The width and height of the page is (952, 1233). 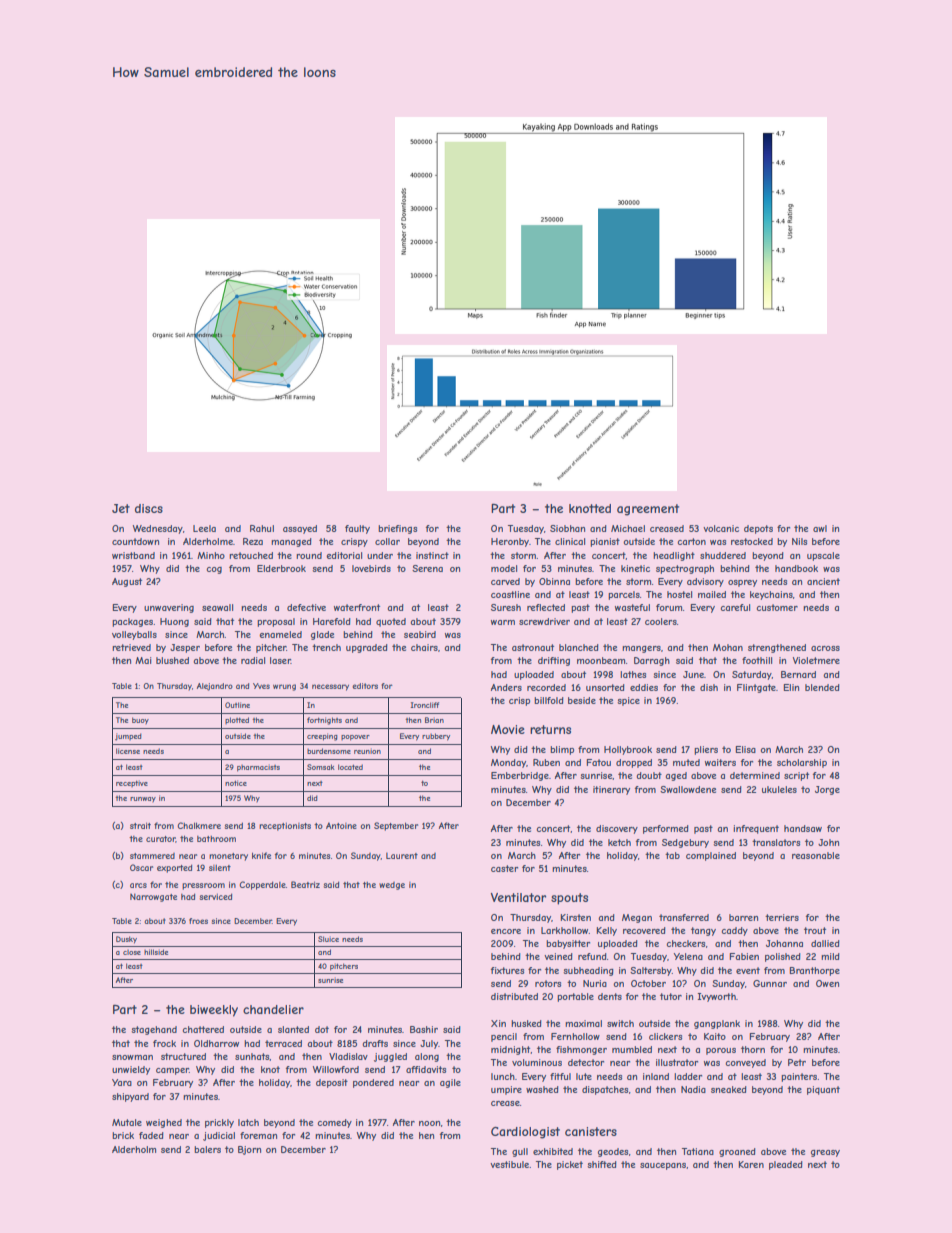 I want to click on wrung, so click(x=284, y=687).
